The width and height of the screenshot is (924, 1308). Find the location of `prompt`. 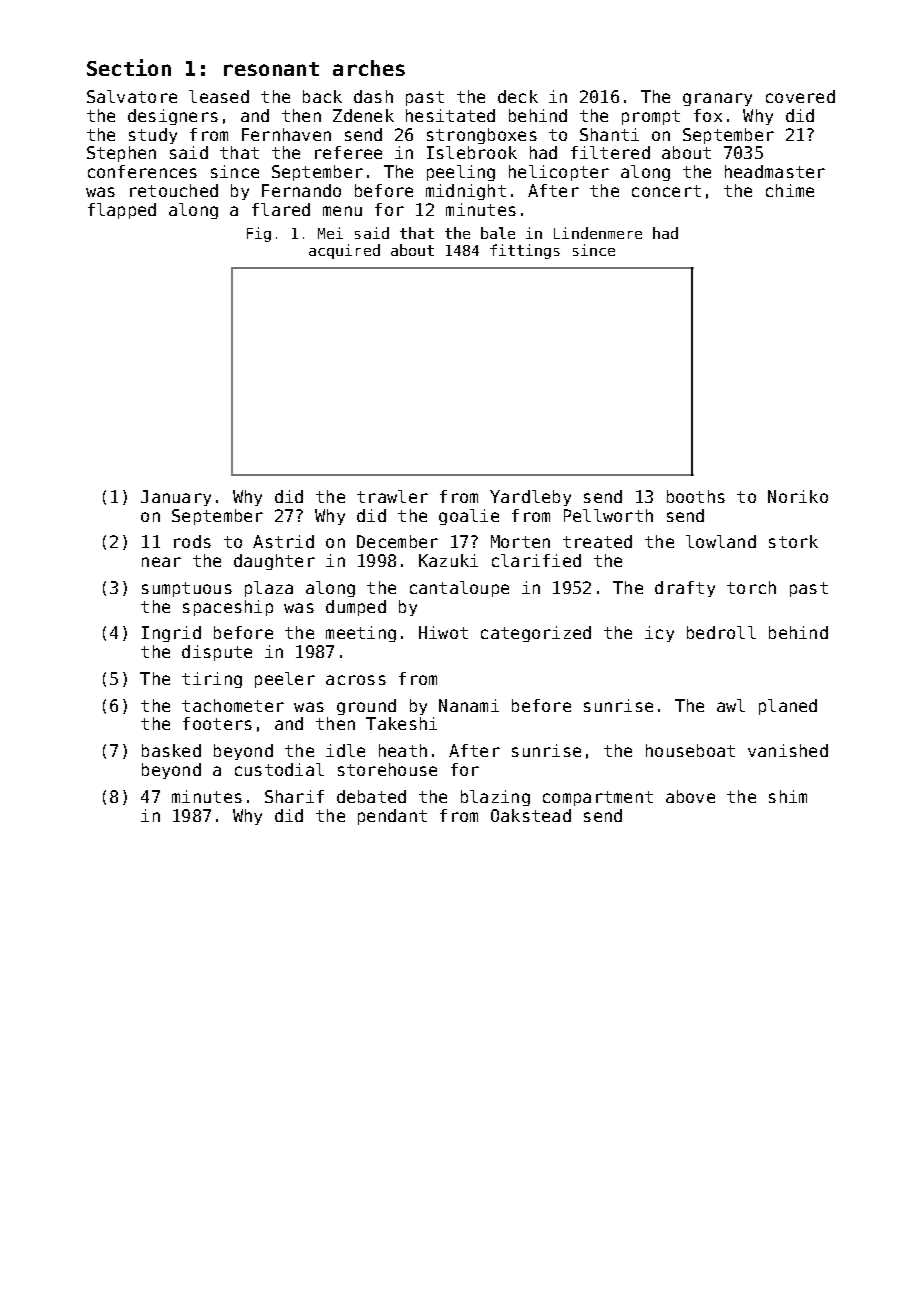

prompt is located at coordinates (651, 117).
